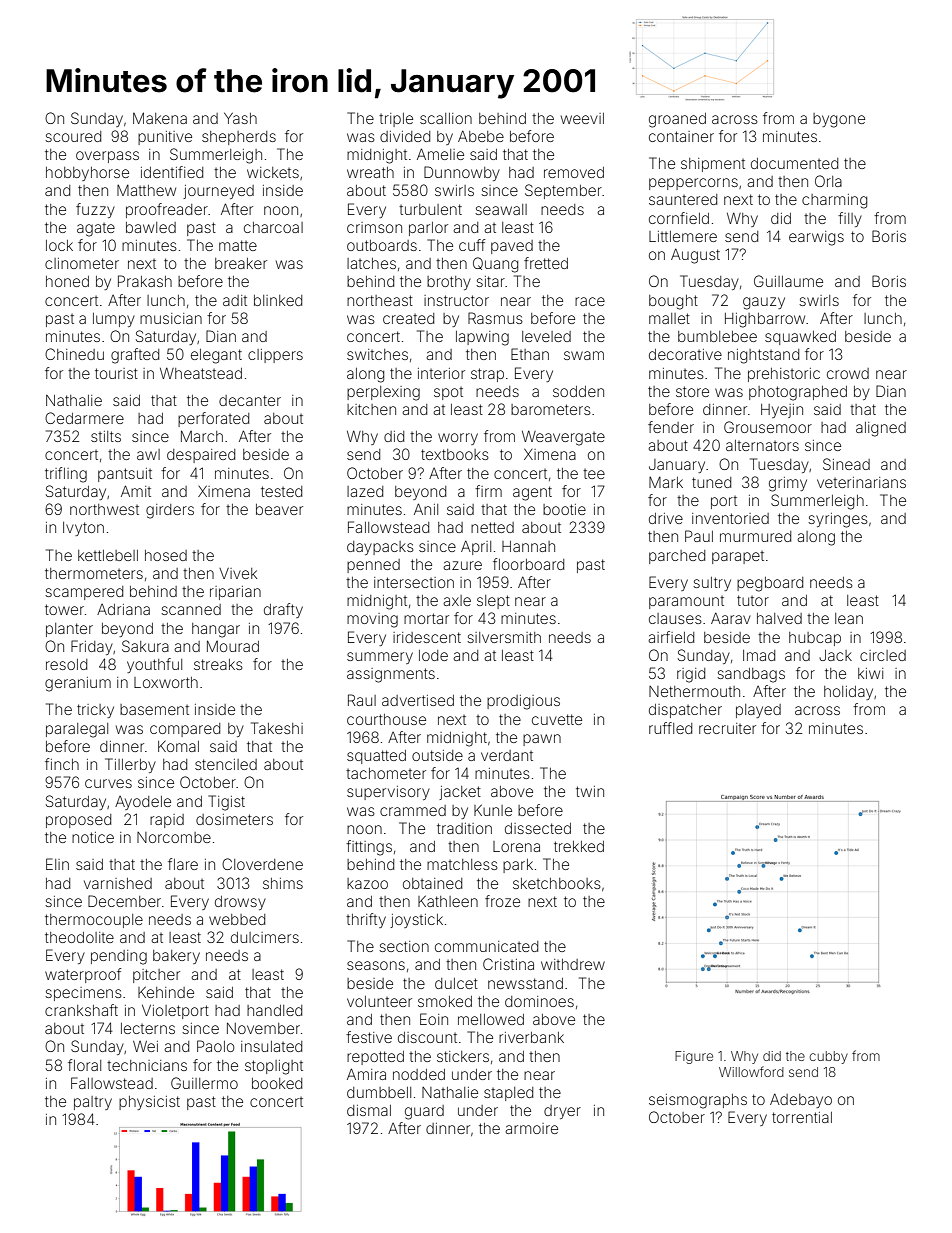 This image has height=1233, width=952. What do you see at coordinates (377, 354) in the image?
I see `switches` at bounding box center [377, 354].
